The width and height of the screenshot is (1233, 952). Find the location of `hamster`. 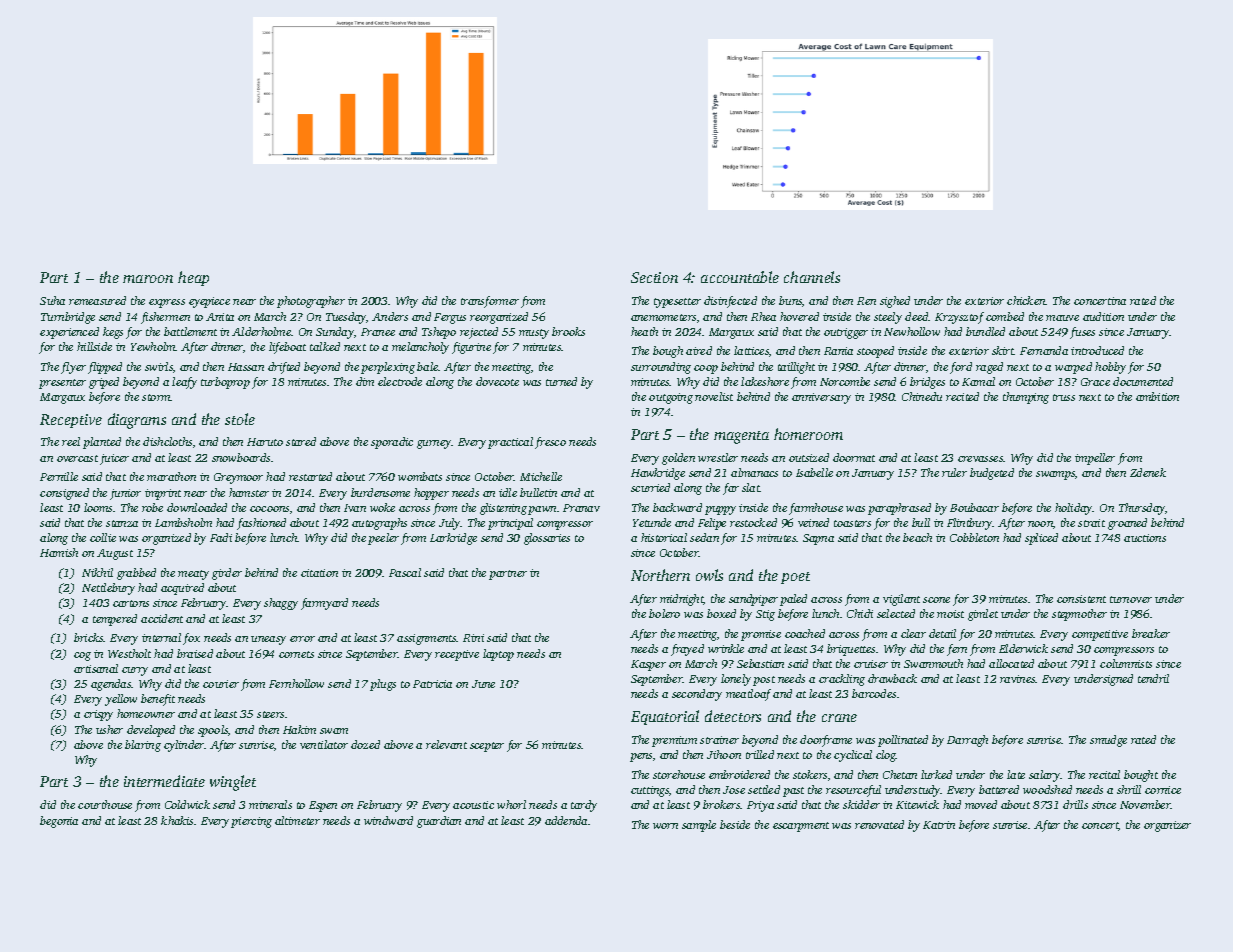

hamster is located at coordinates (249, 492).
